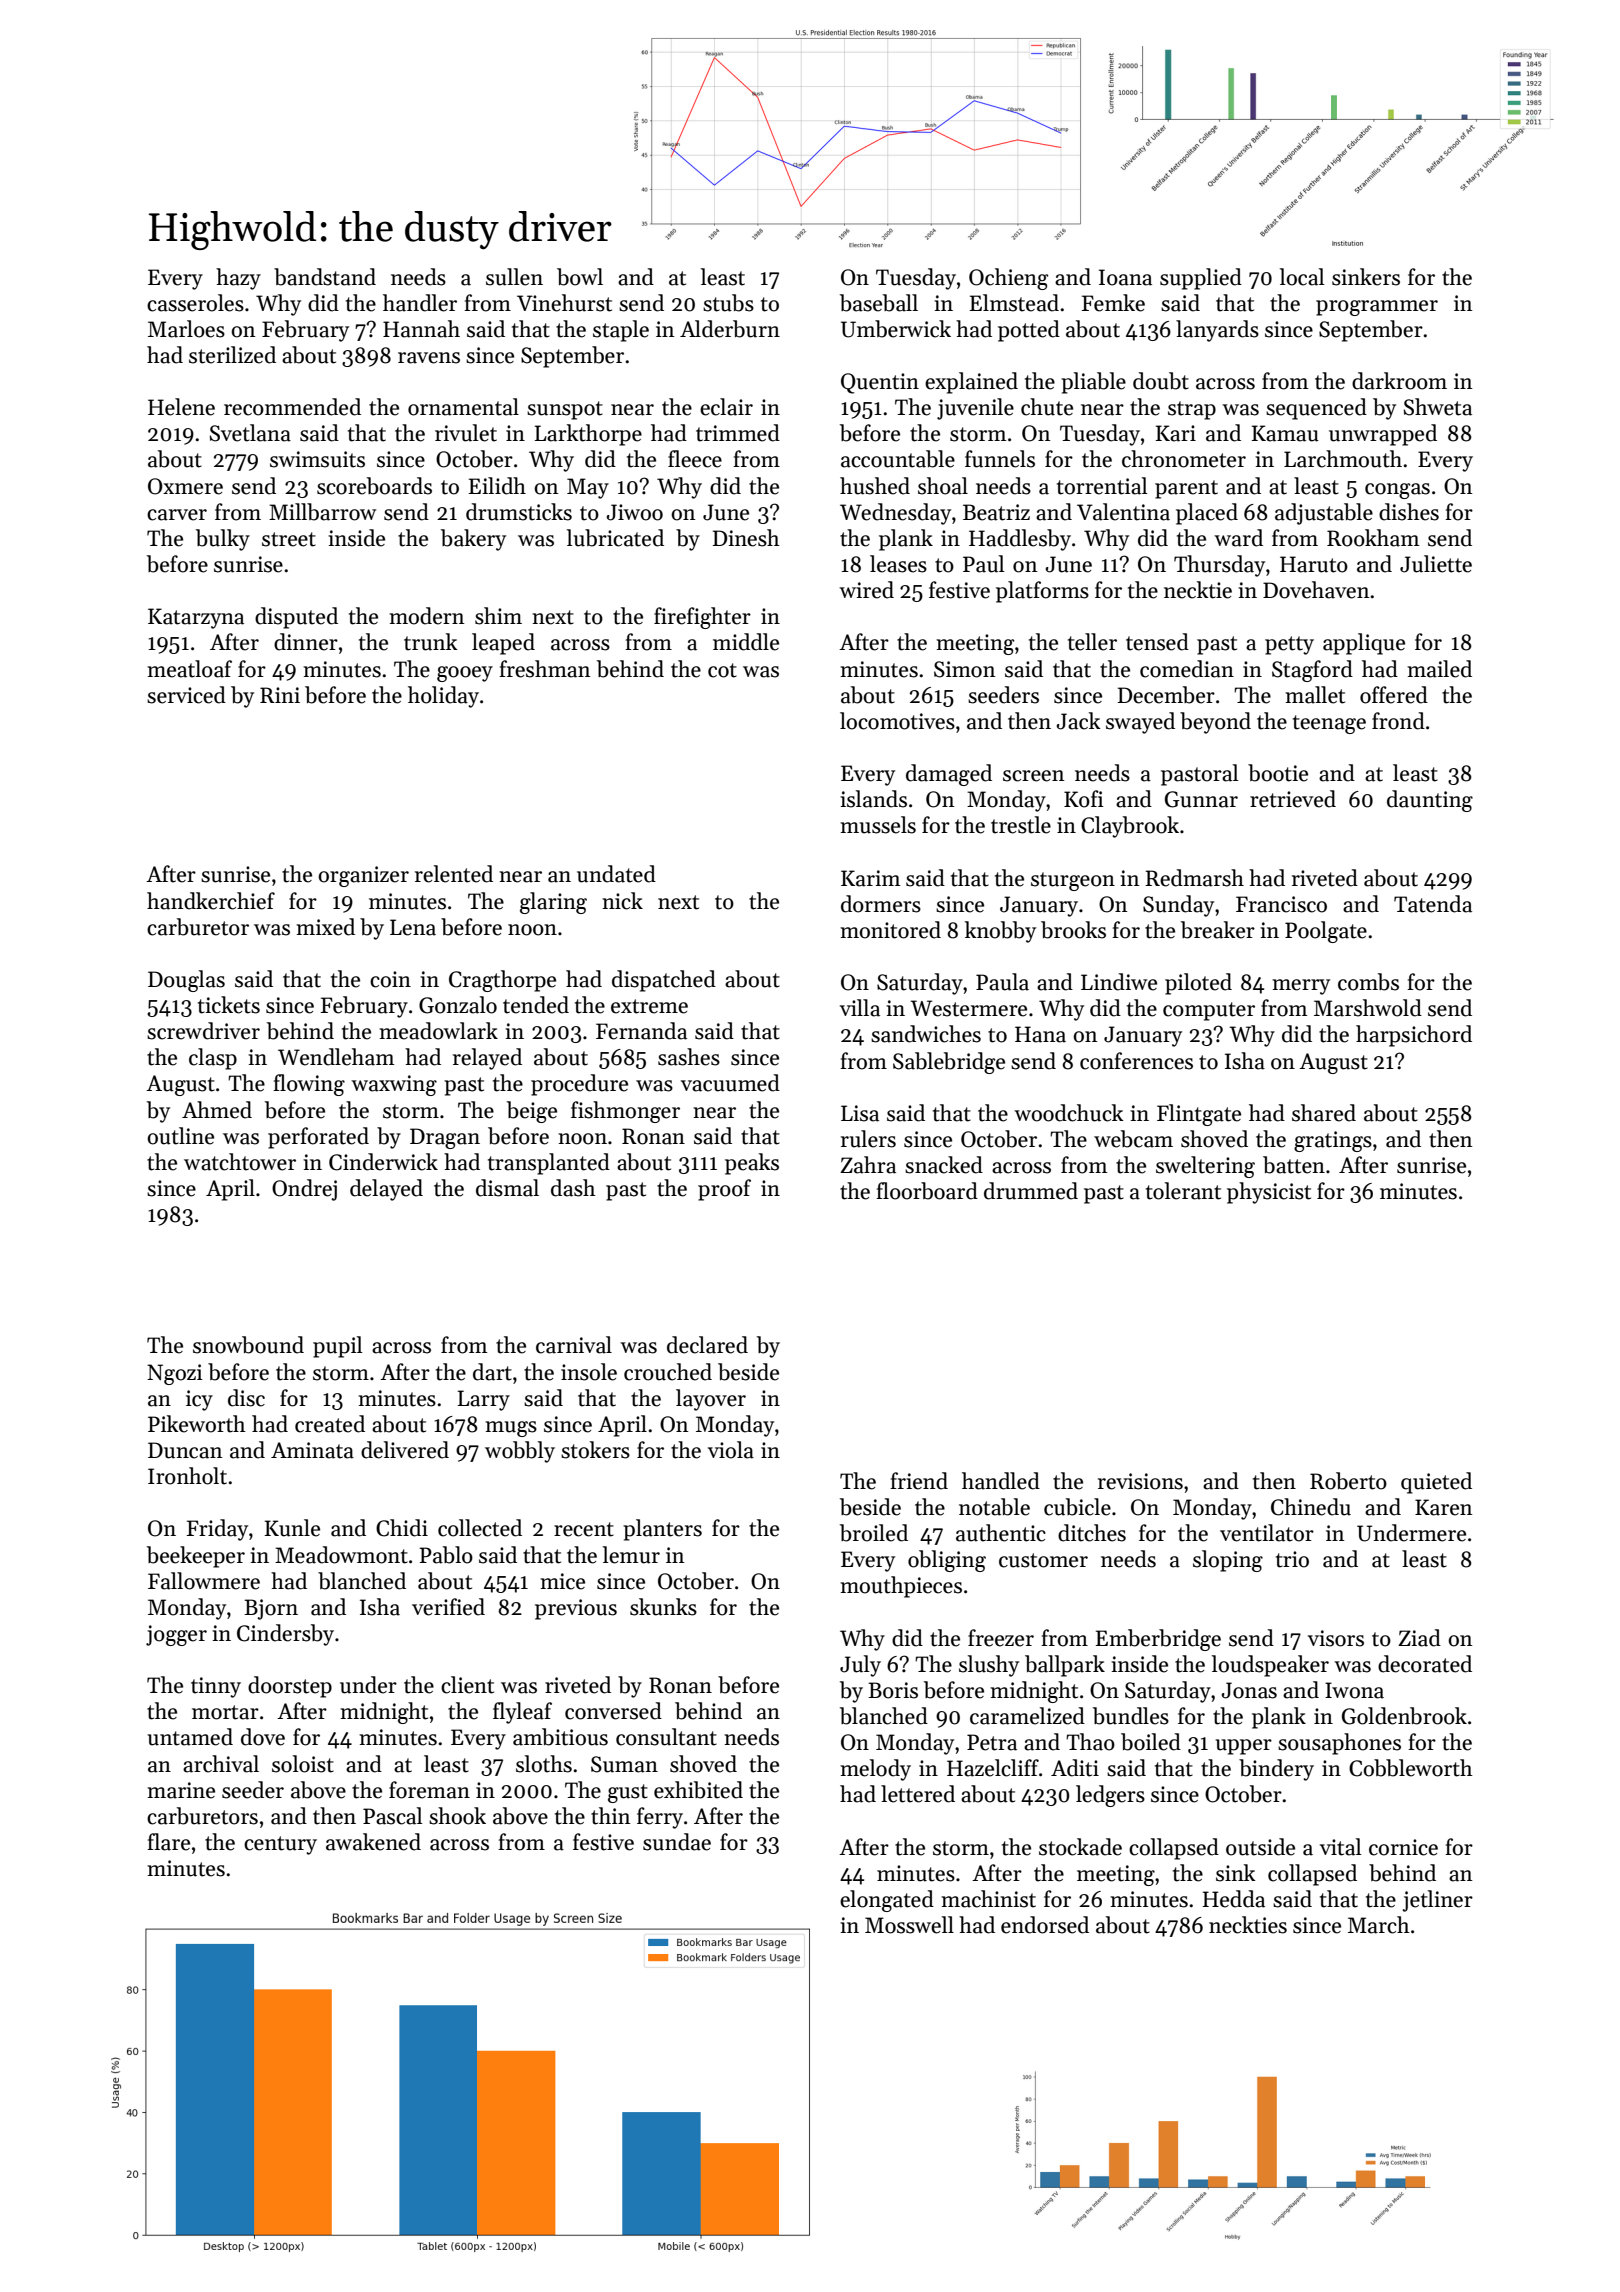 The width and height of the image is (1620, 2292). Describe the element at coordinates (722, 670) in the image. I see `cot` at that location.
